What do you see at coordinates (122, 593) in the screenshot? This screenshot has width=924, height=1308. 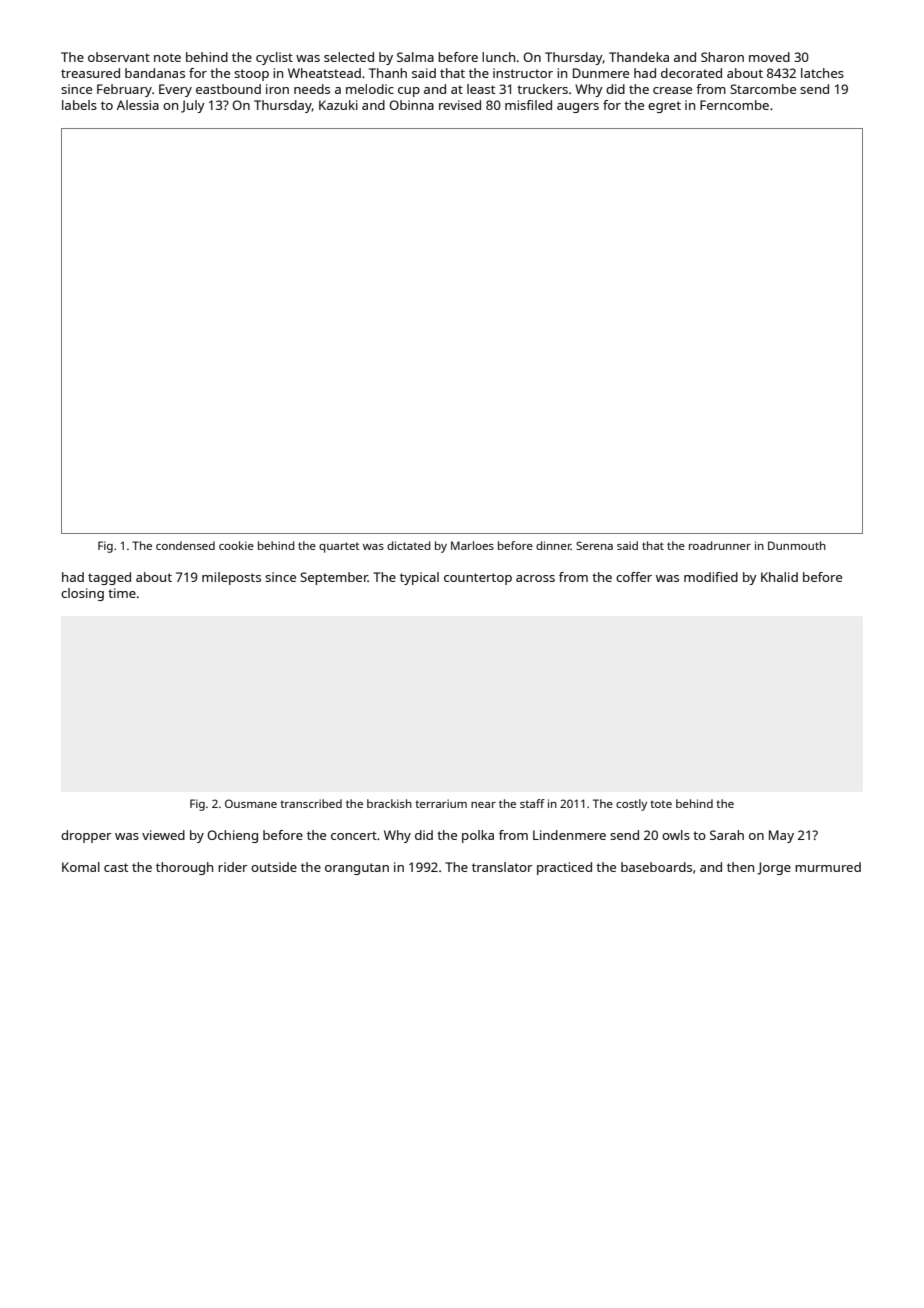 I see `time` at bounding box center [122, 593].
